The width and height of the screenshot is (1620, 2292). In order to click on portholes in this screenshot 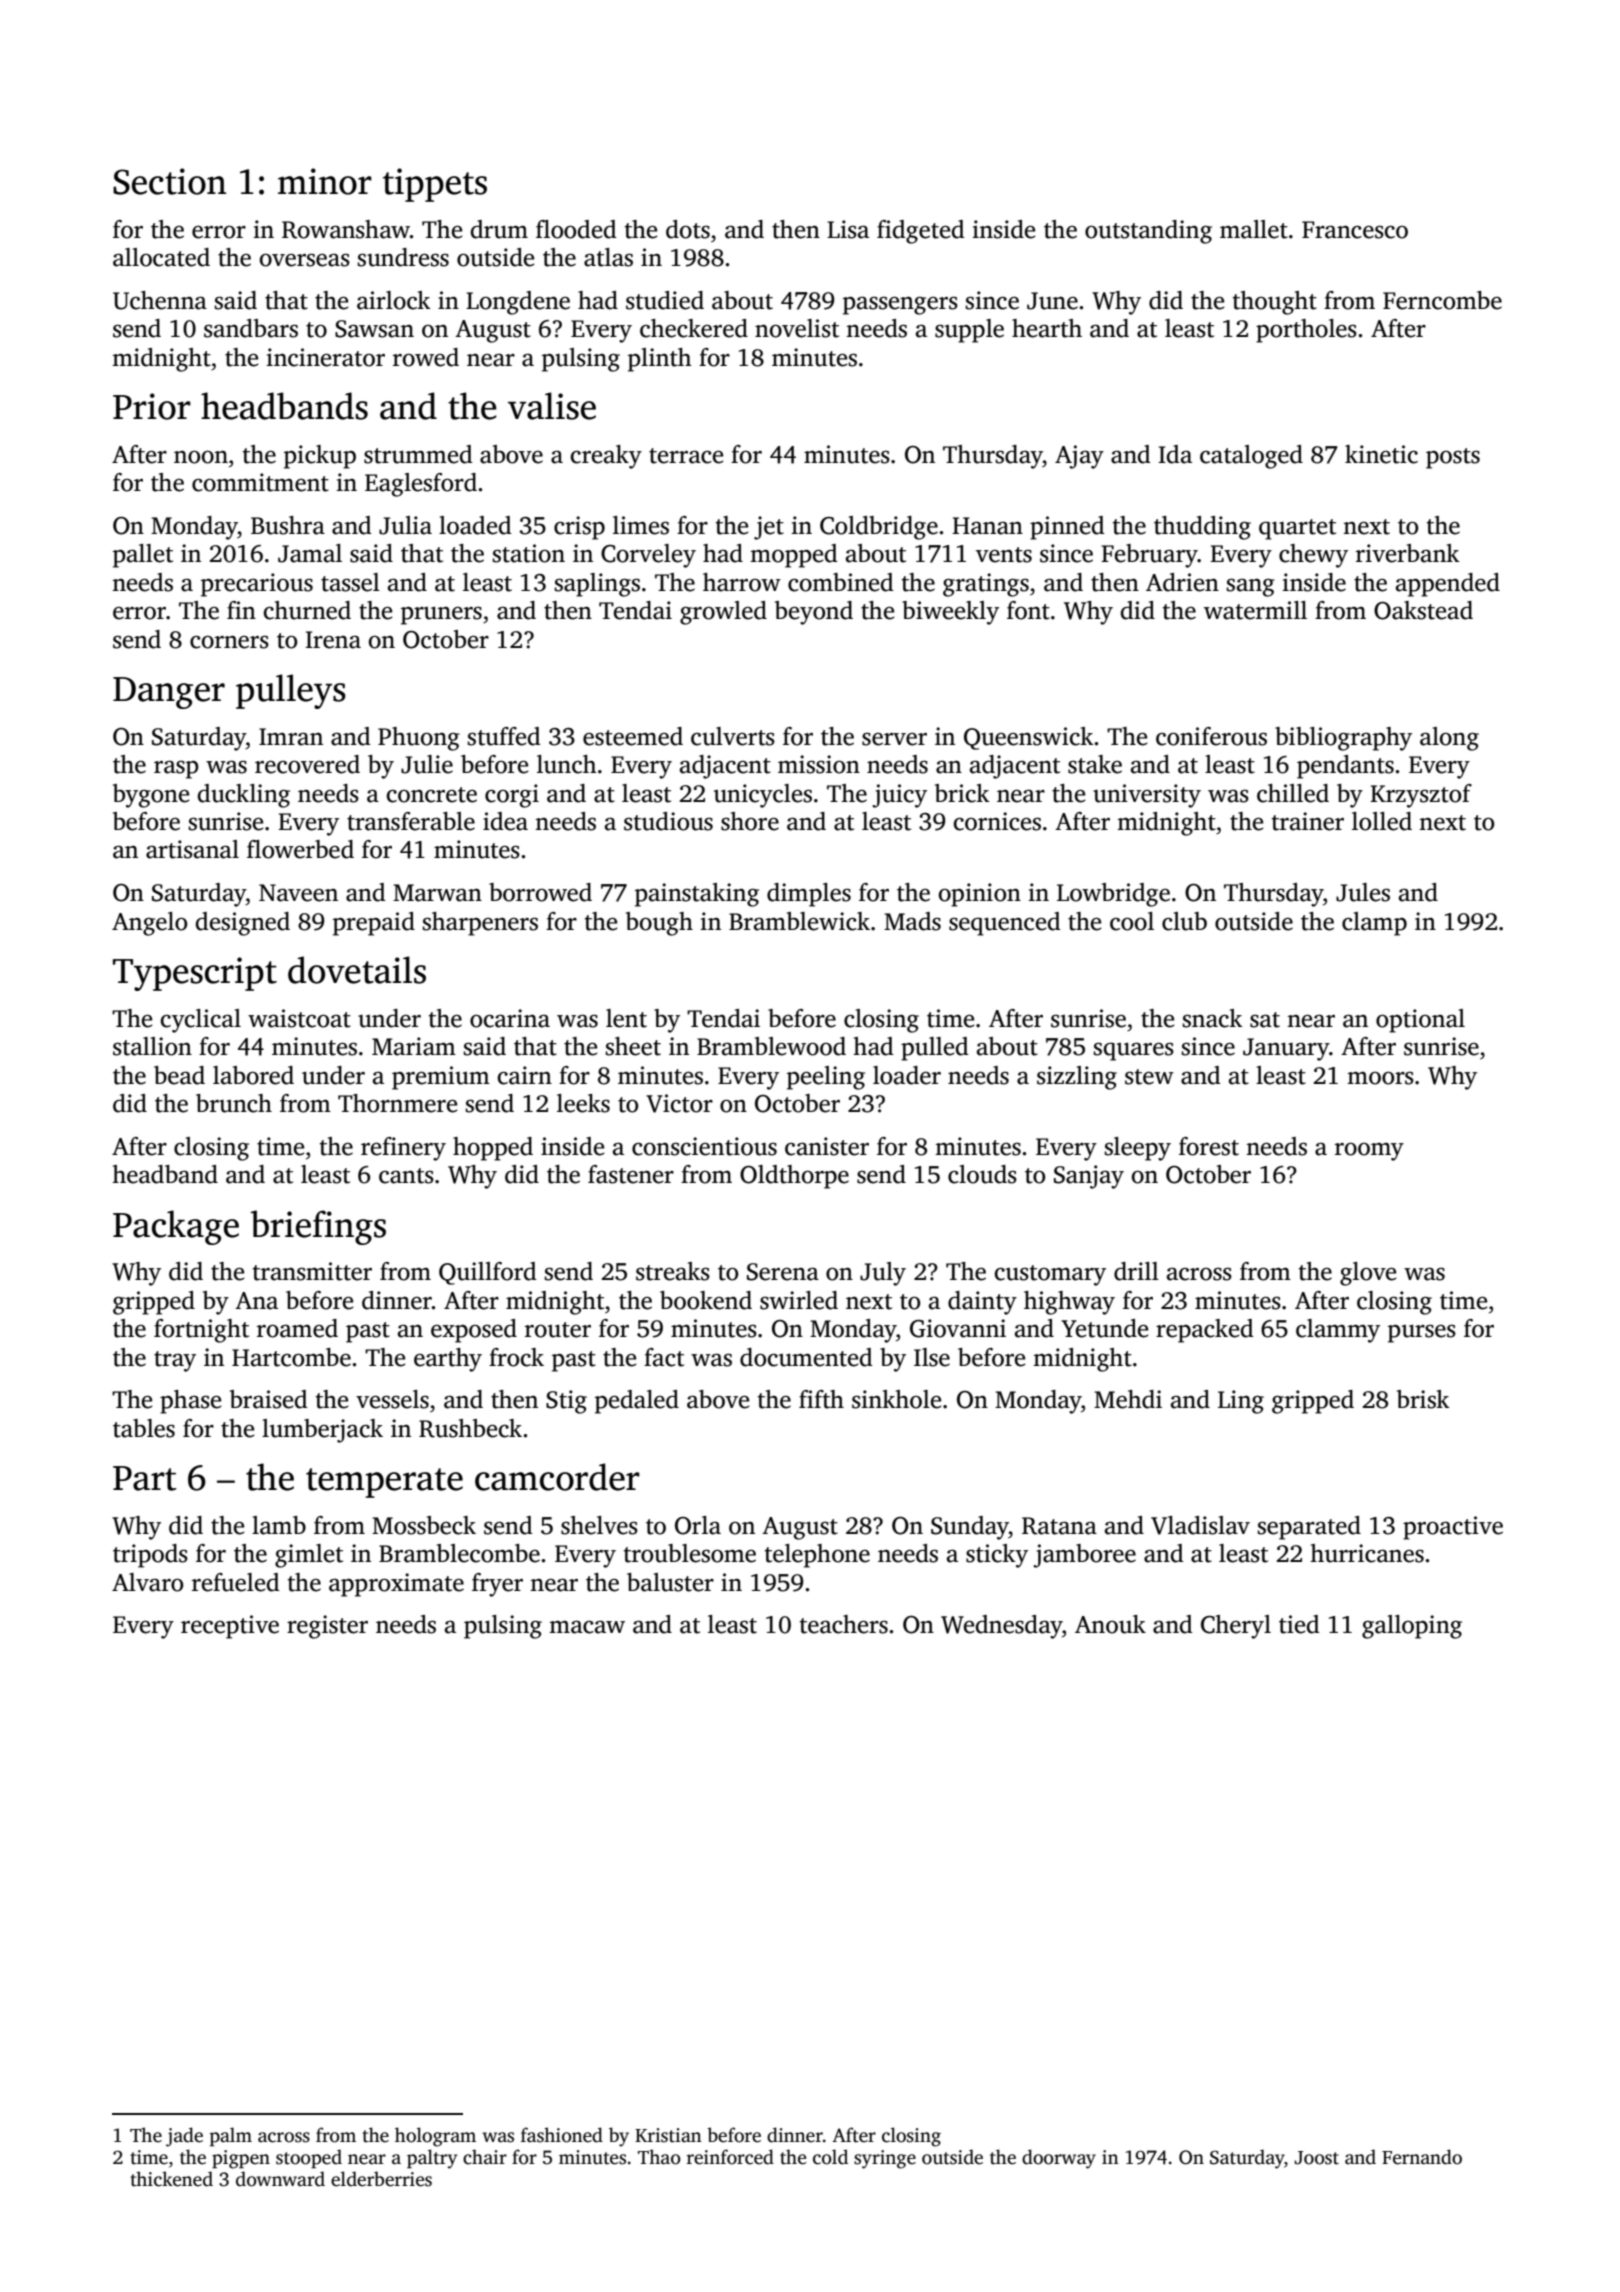, I will do `click(1306, 331)`.
